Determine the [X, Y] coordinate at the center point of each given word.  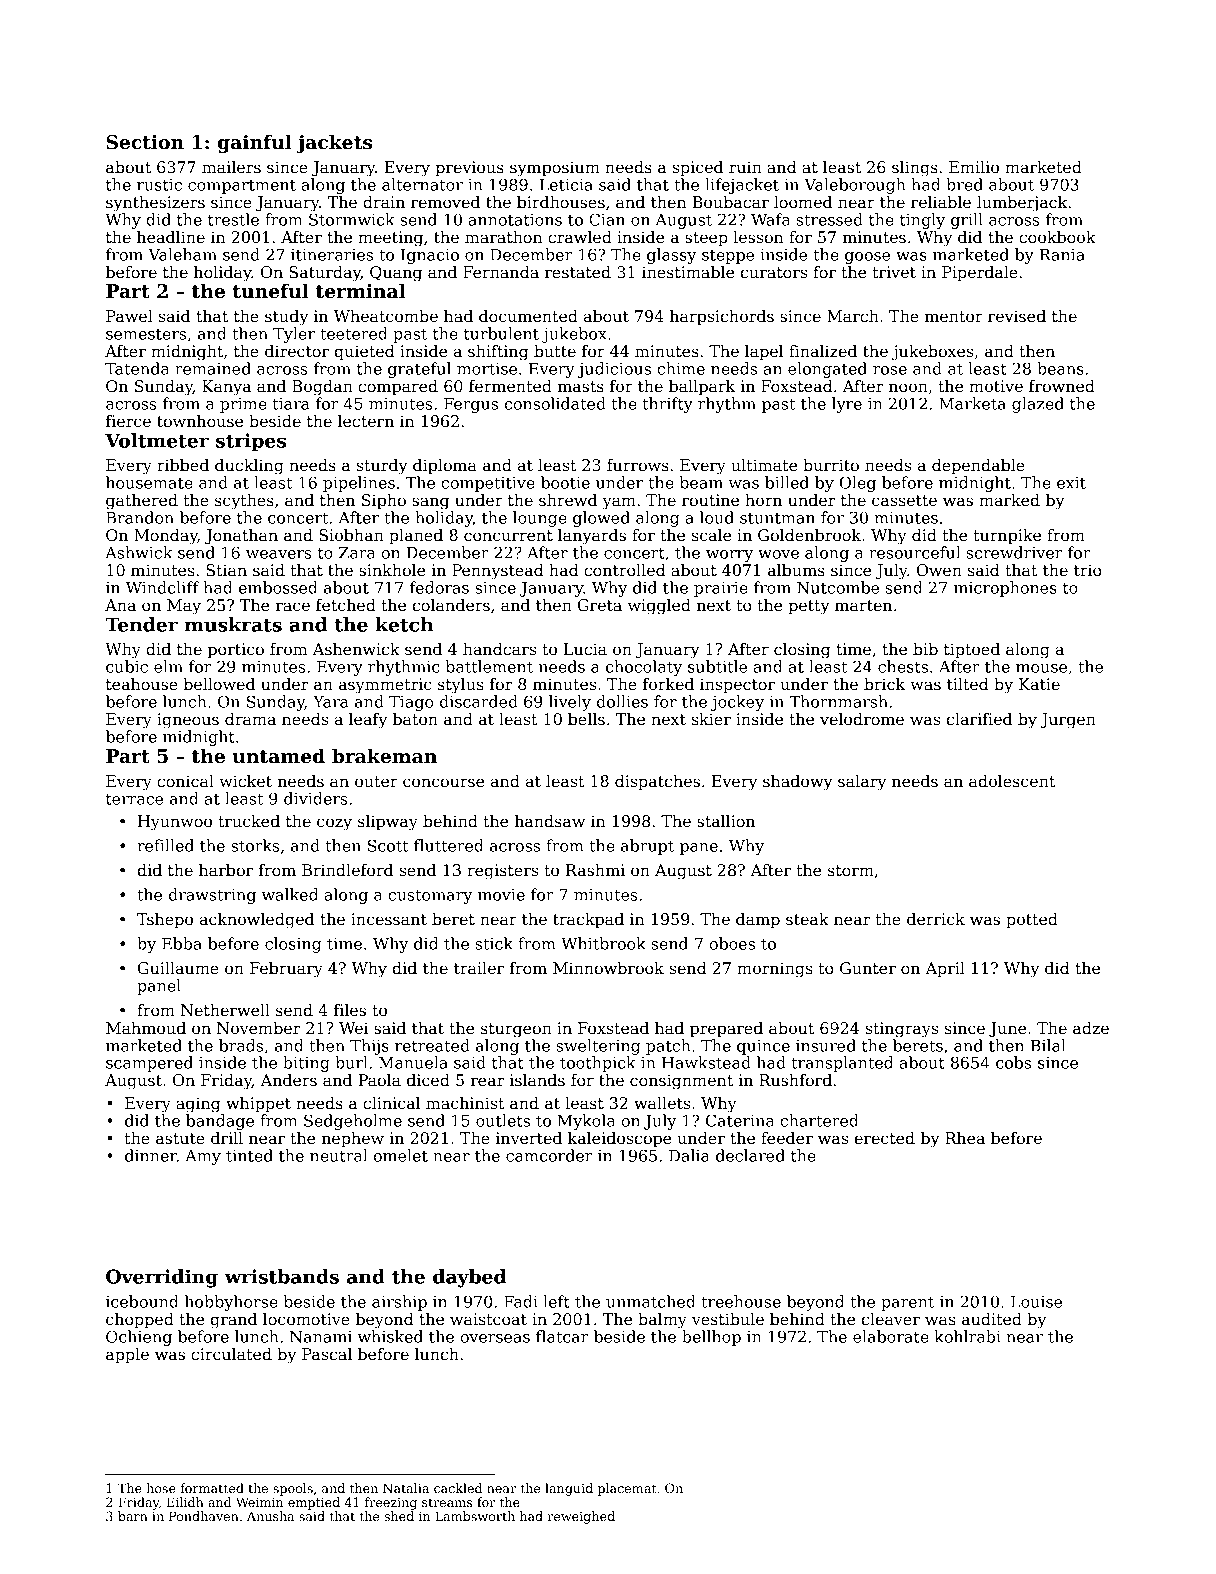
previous [470, 168]
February [286, 970]
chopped [140, 1320]
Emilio [974, 167]
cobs [1013, 1062]
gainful [255, 143]
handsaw [550, 821]
